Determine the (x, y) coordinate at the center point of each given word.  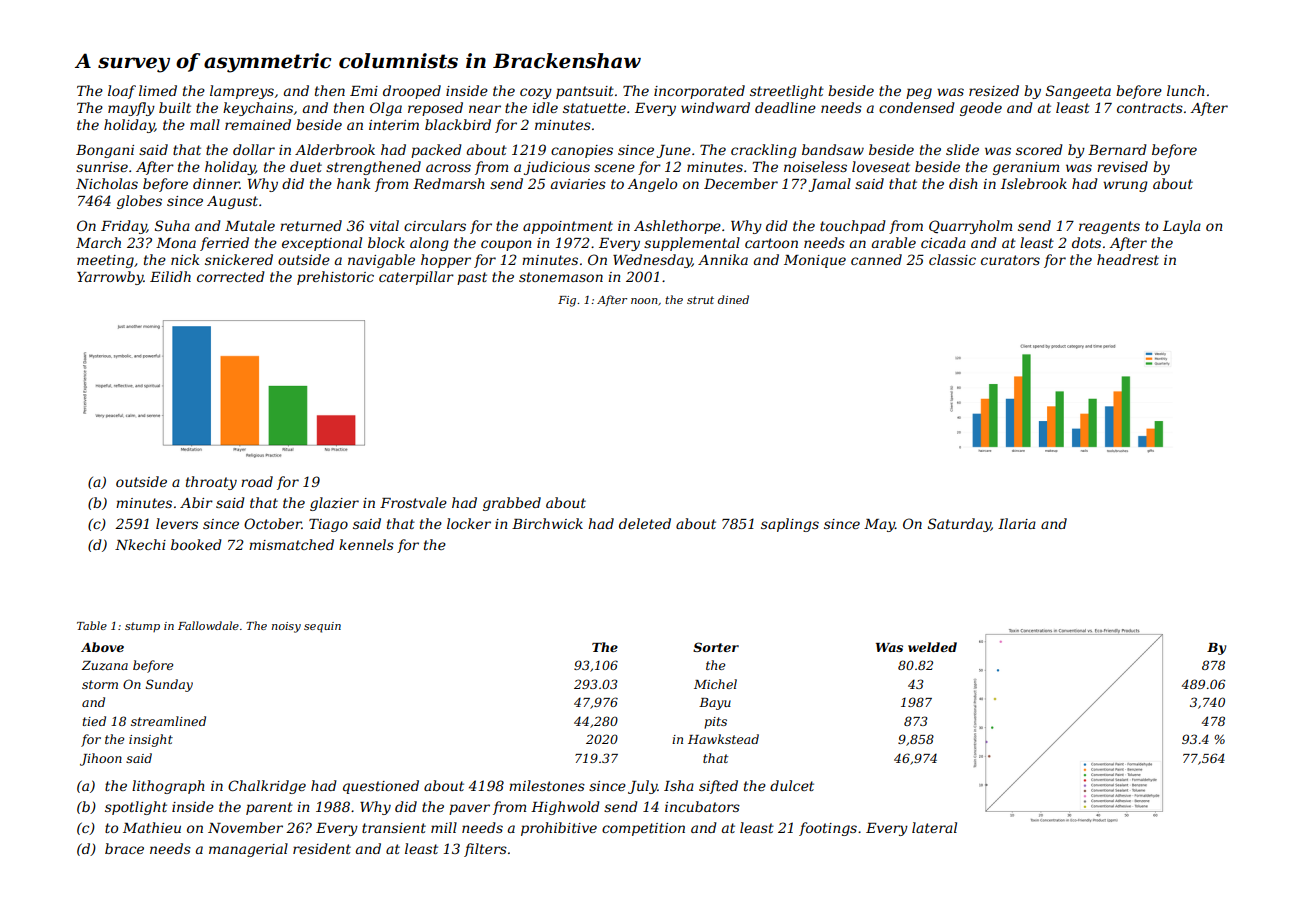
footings (828, 829)
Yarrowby (110, 278)
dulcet (792, 785)
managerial (248, 850)
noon (644, 301)
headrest (1128, 259)
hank (353, 183)
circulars (435, 225)
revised (1122, 166)
